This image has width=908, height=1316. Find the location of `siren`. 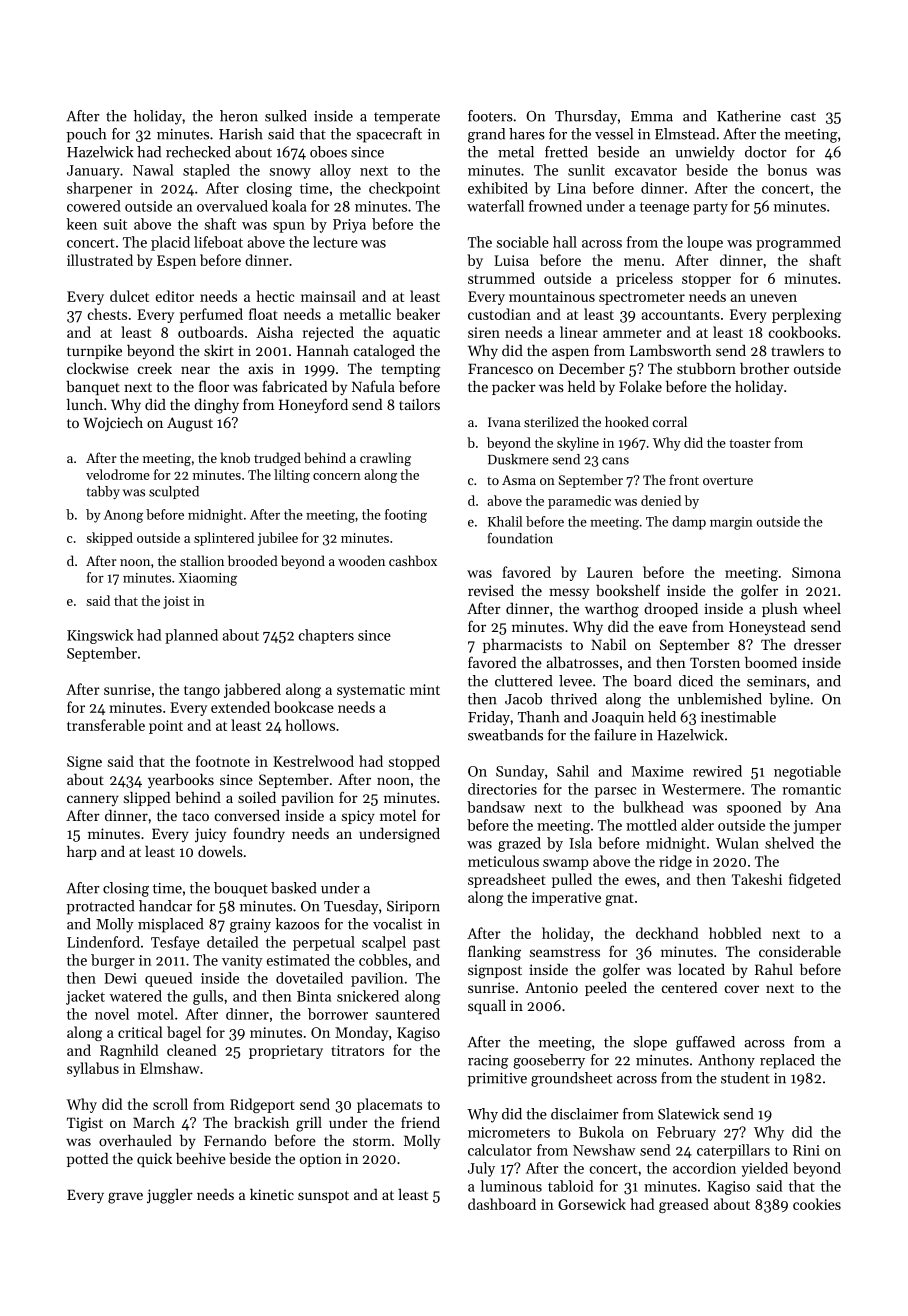

siren is located at coordinates (484, 332).
